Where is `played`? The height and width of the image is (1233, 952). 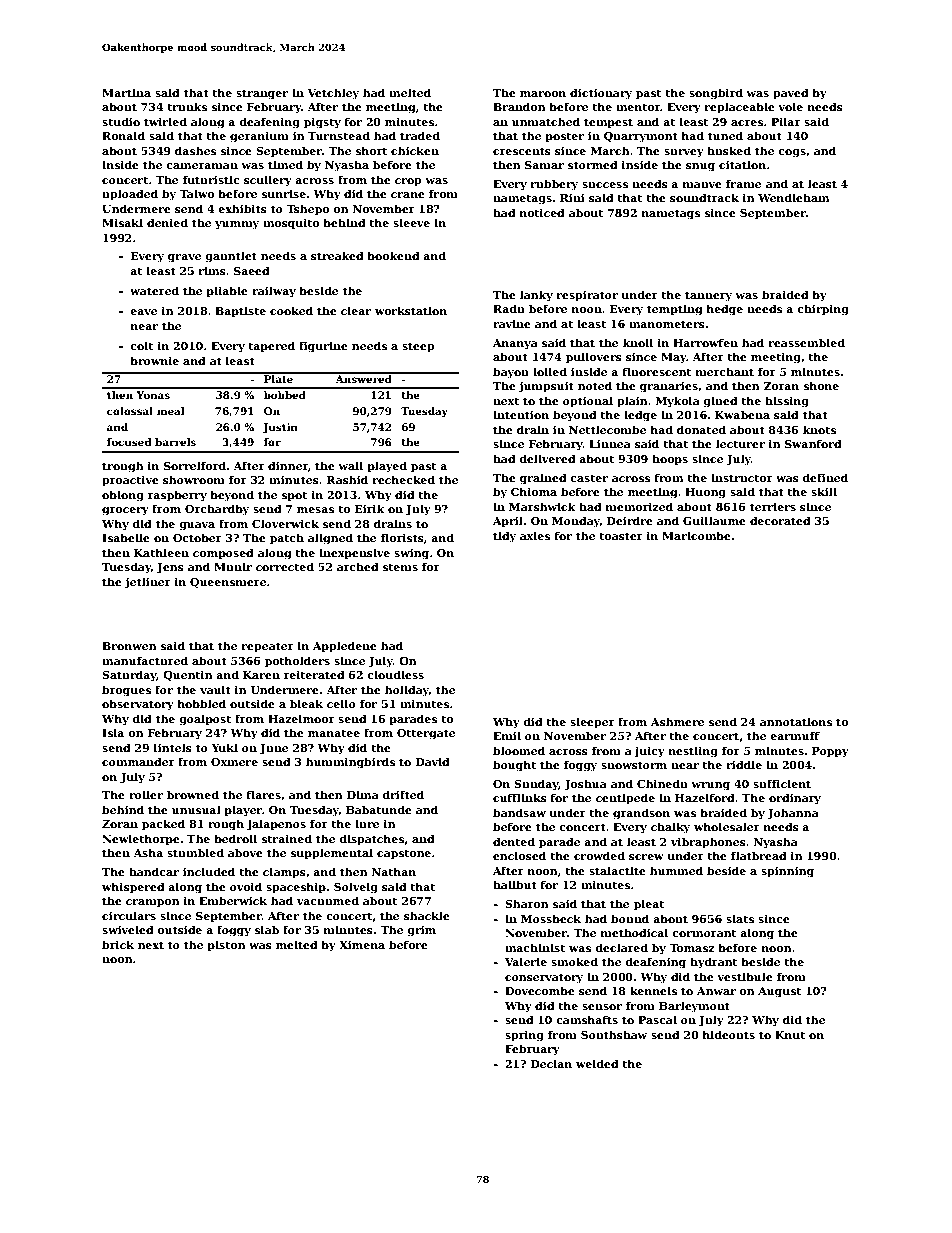 played is located at coordinates (387, 467).
